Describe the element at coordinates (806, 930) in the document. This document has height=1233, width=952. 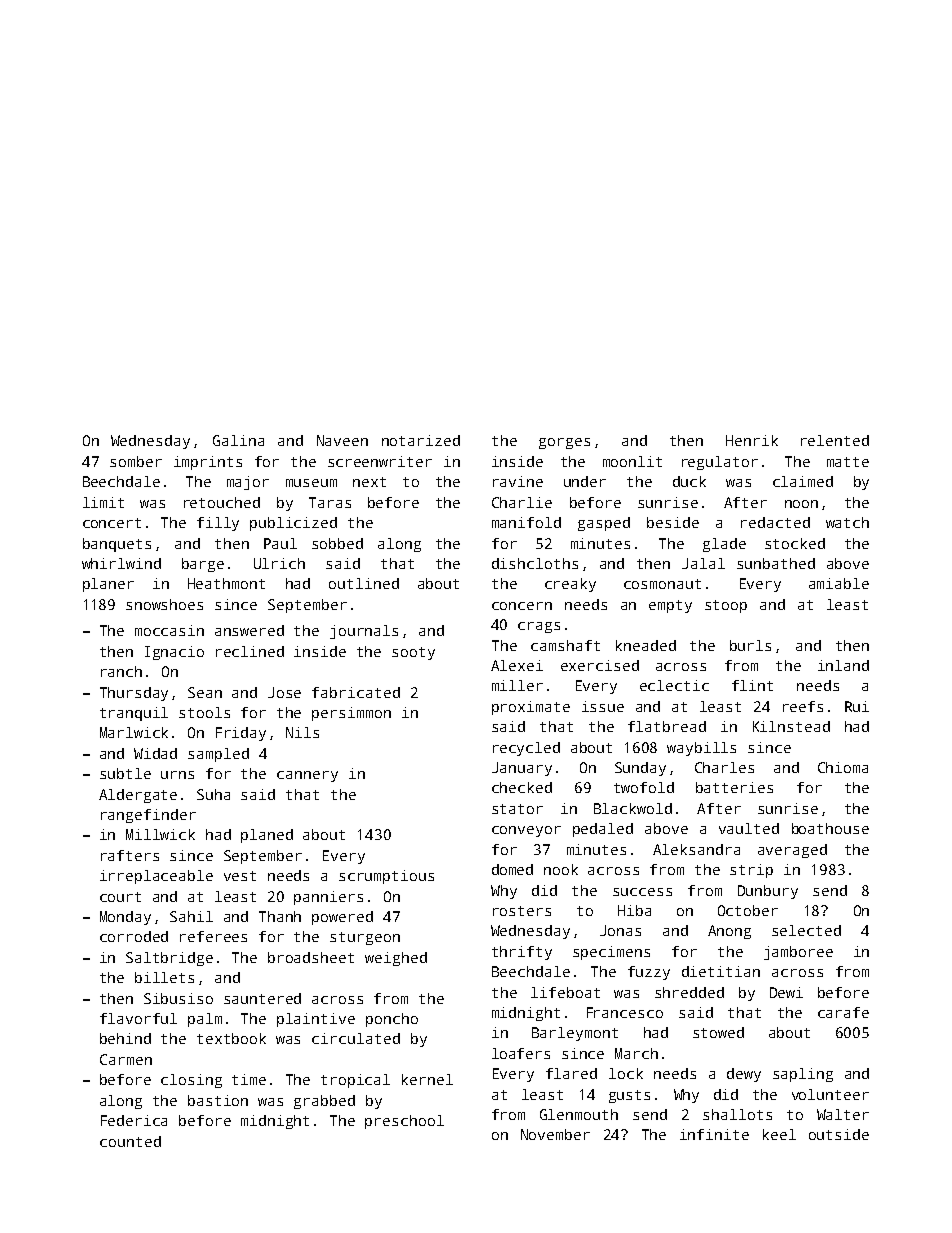
I see `selected` at that location.
